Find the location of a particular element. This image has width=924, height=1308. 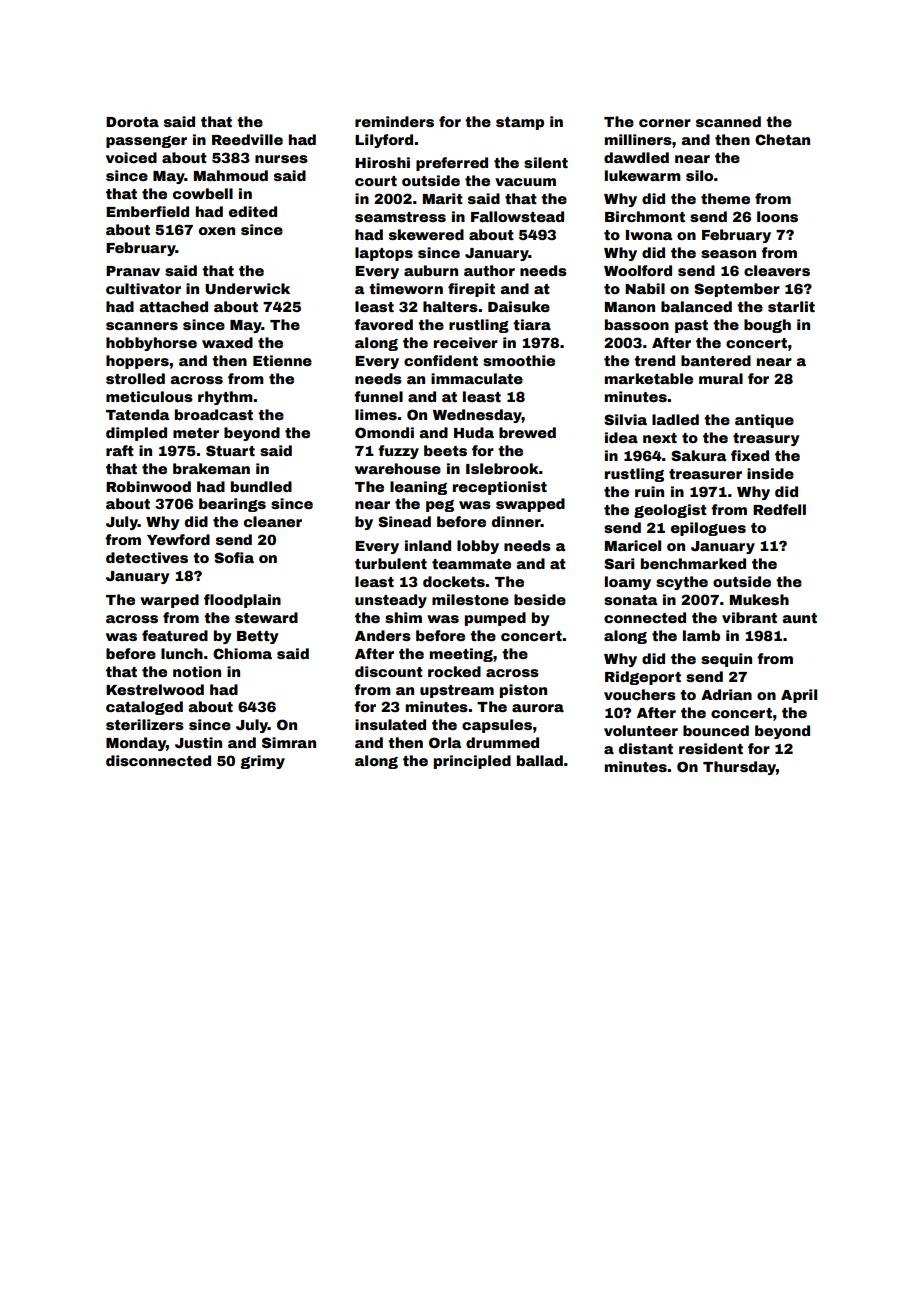

Iwona is located at coordinates (649, 235).
